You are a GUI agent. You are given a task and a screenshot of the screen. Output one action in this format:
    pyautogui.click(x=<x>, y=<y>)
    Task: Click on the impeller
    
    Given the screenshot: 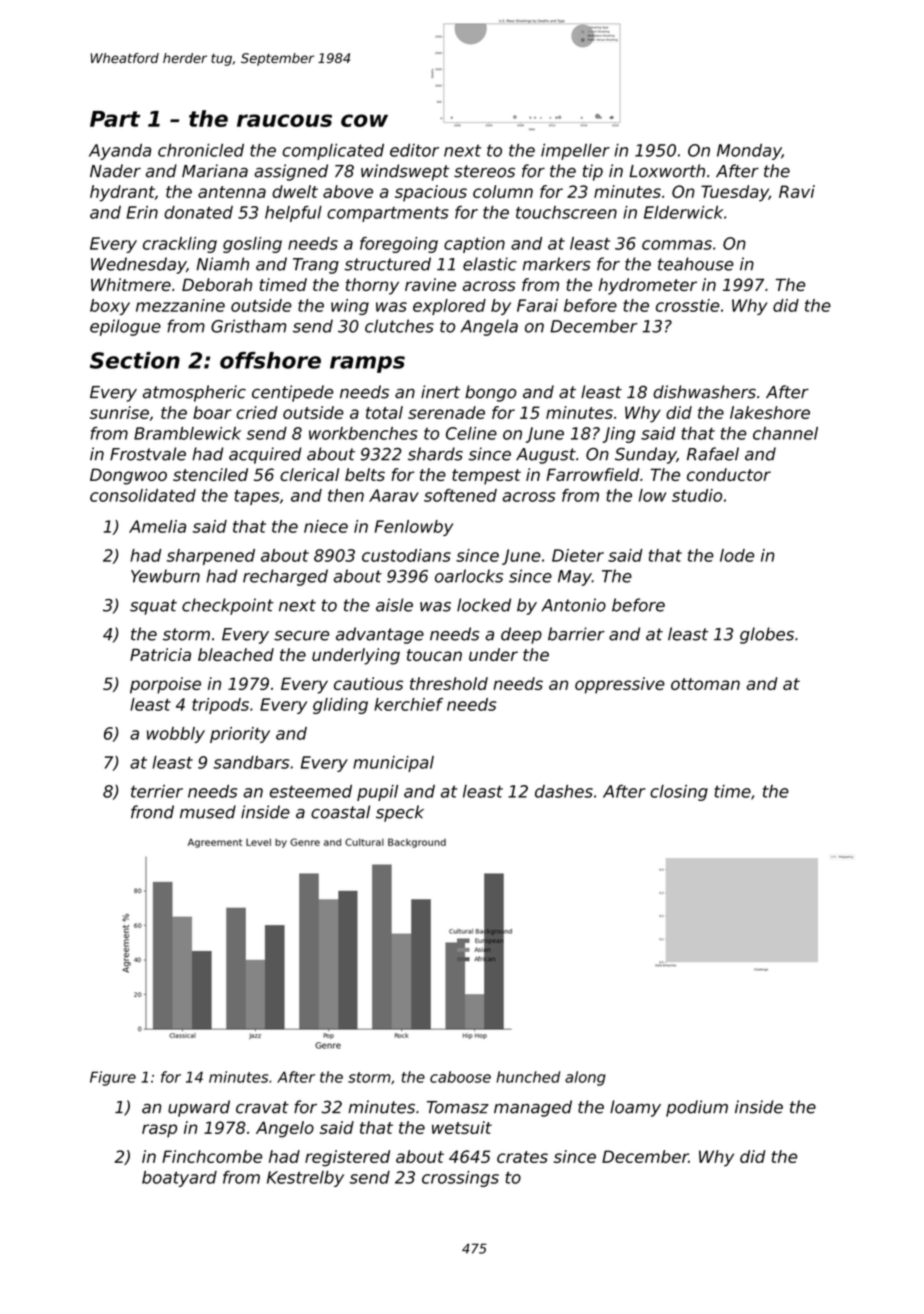 What is the action you would take?
    pyautogui.click(x=575, y=151)
